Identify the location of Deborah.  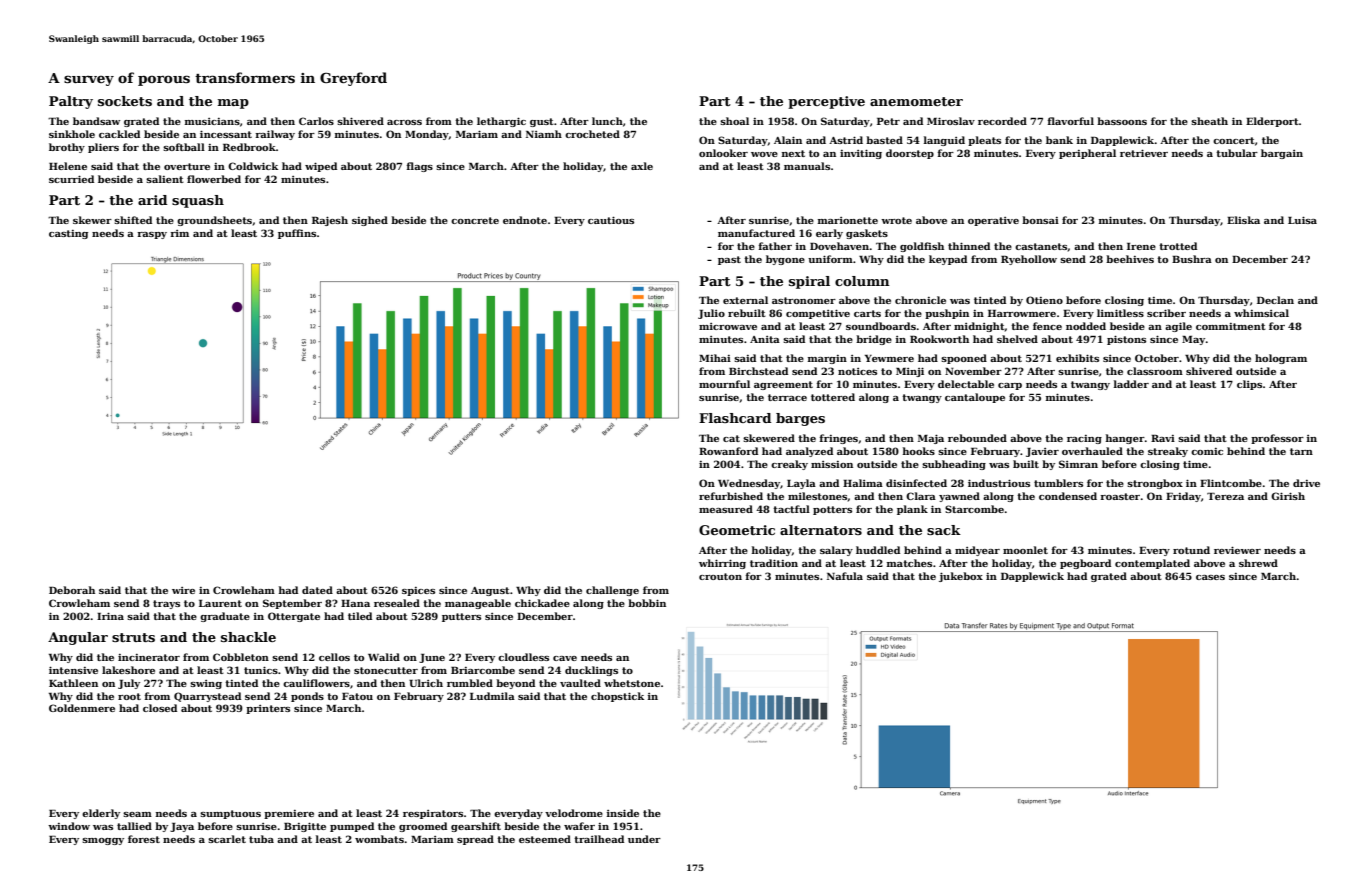
(72, 590).
